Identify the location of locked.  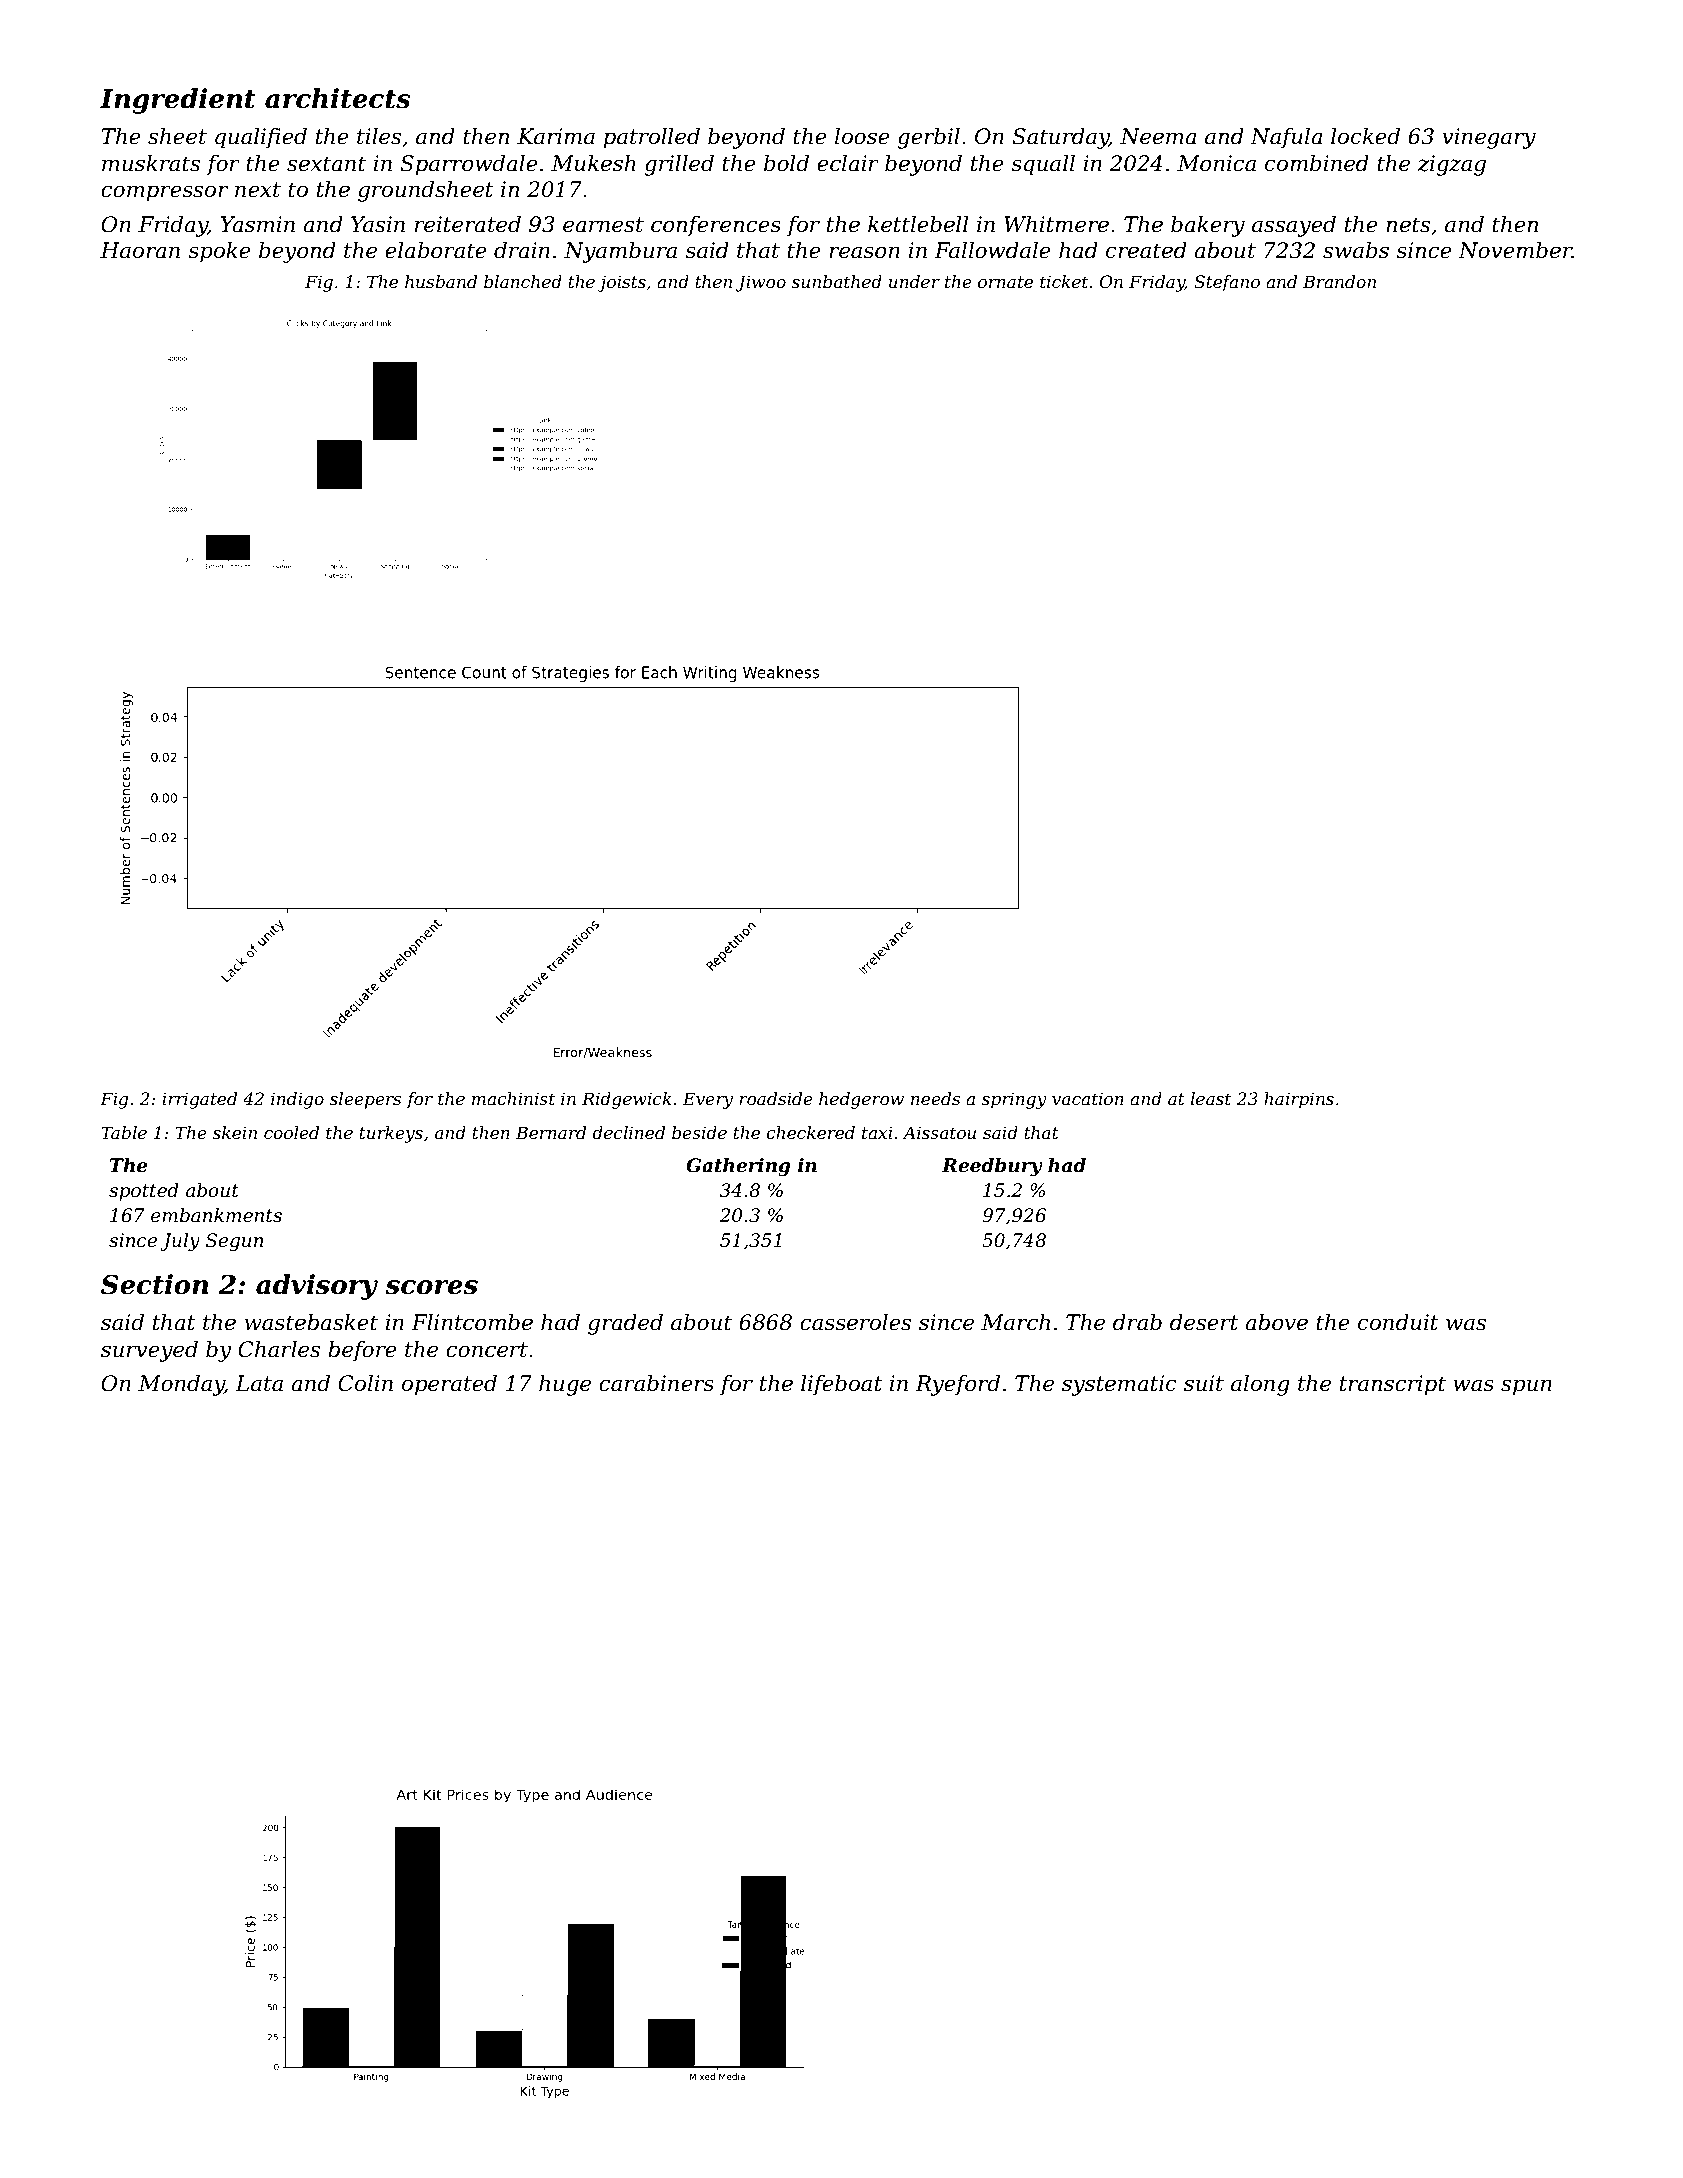
(1365, 136).
